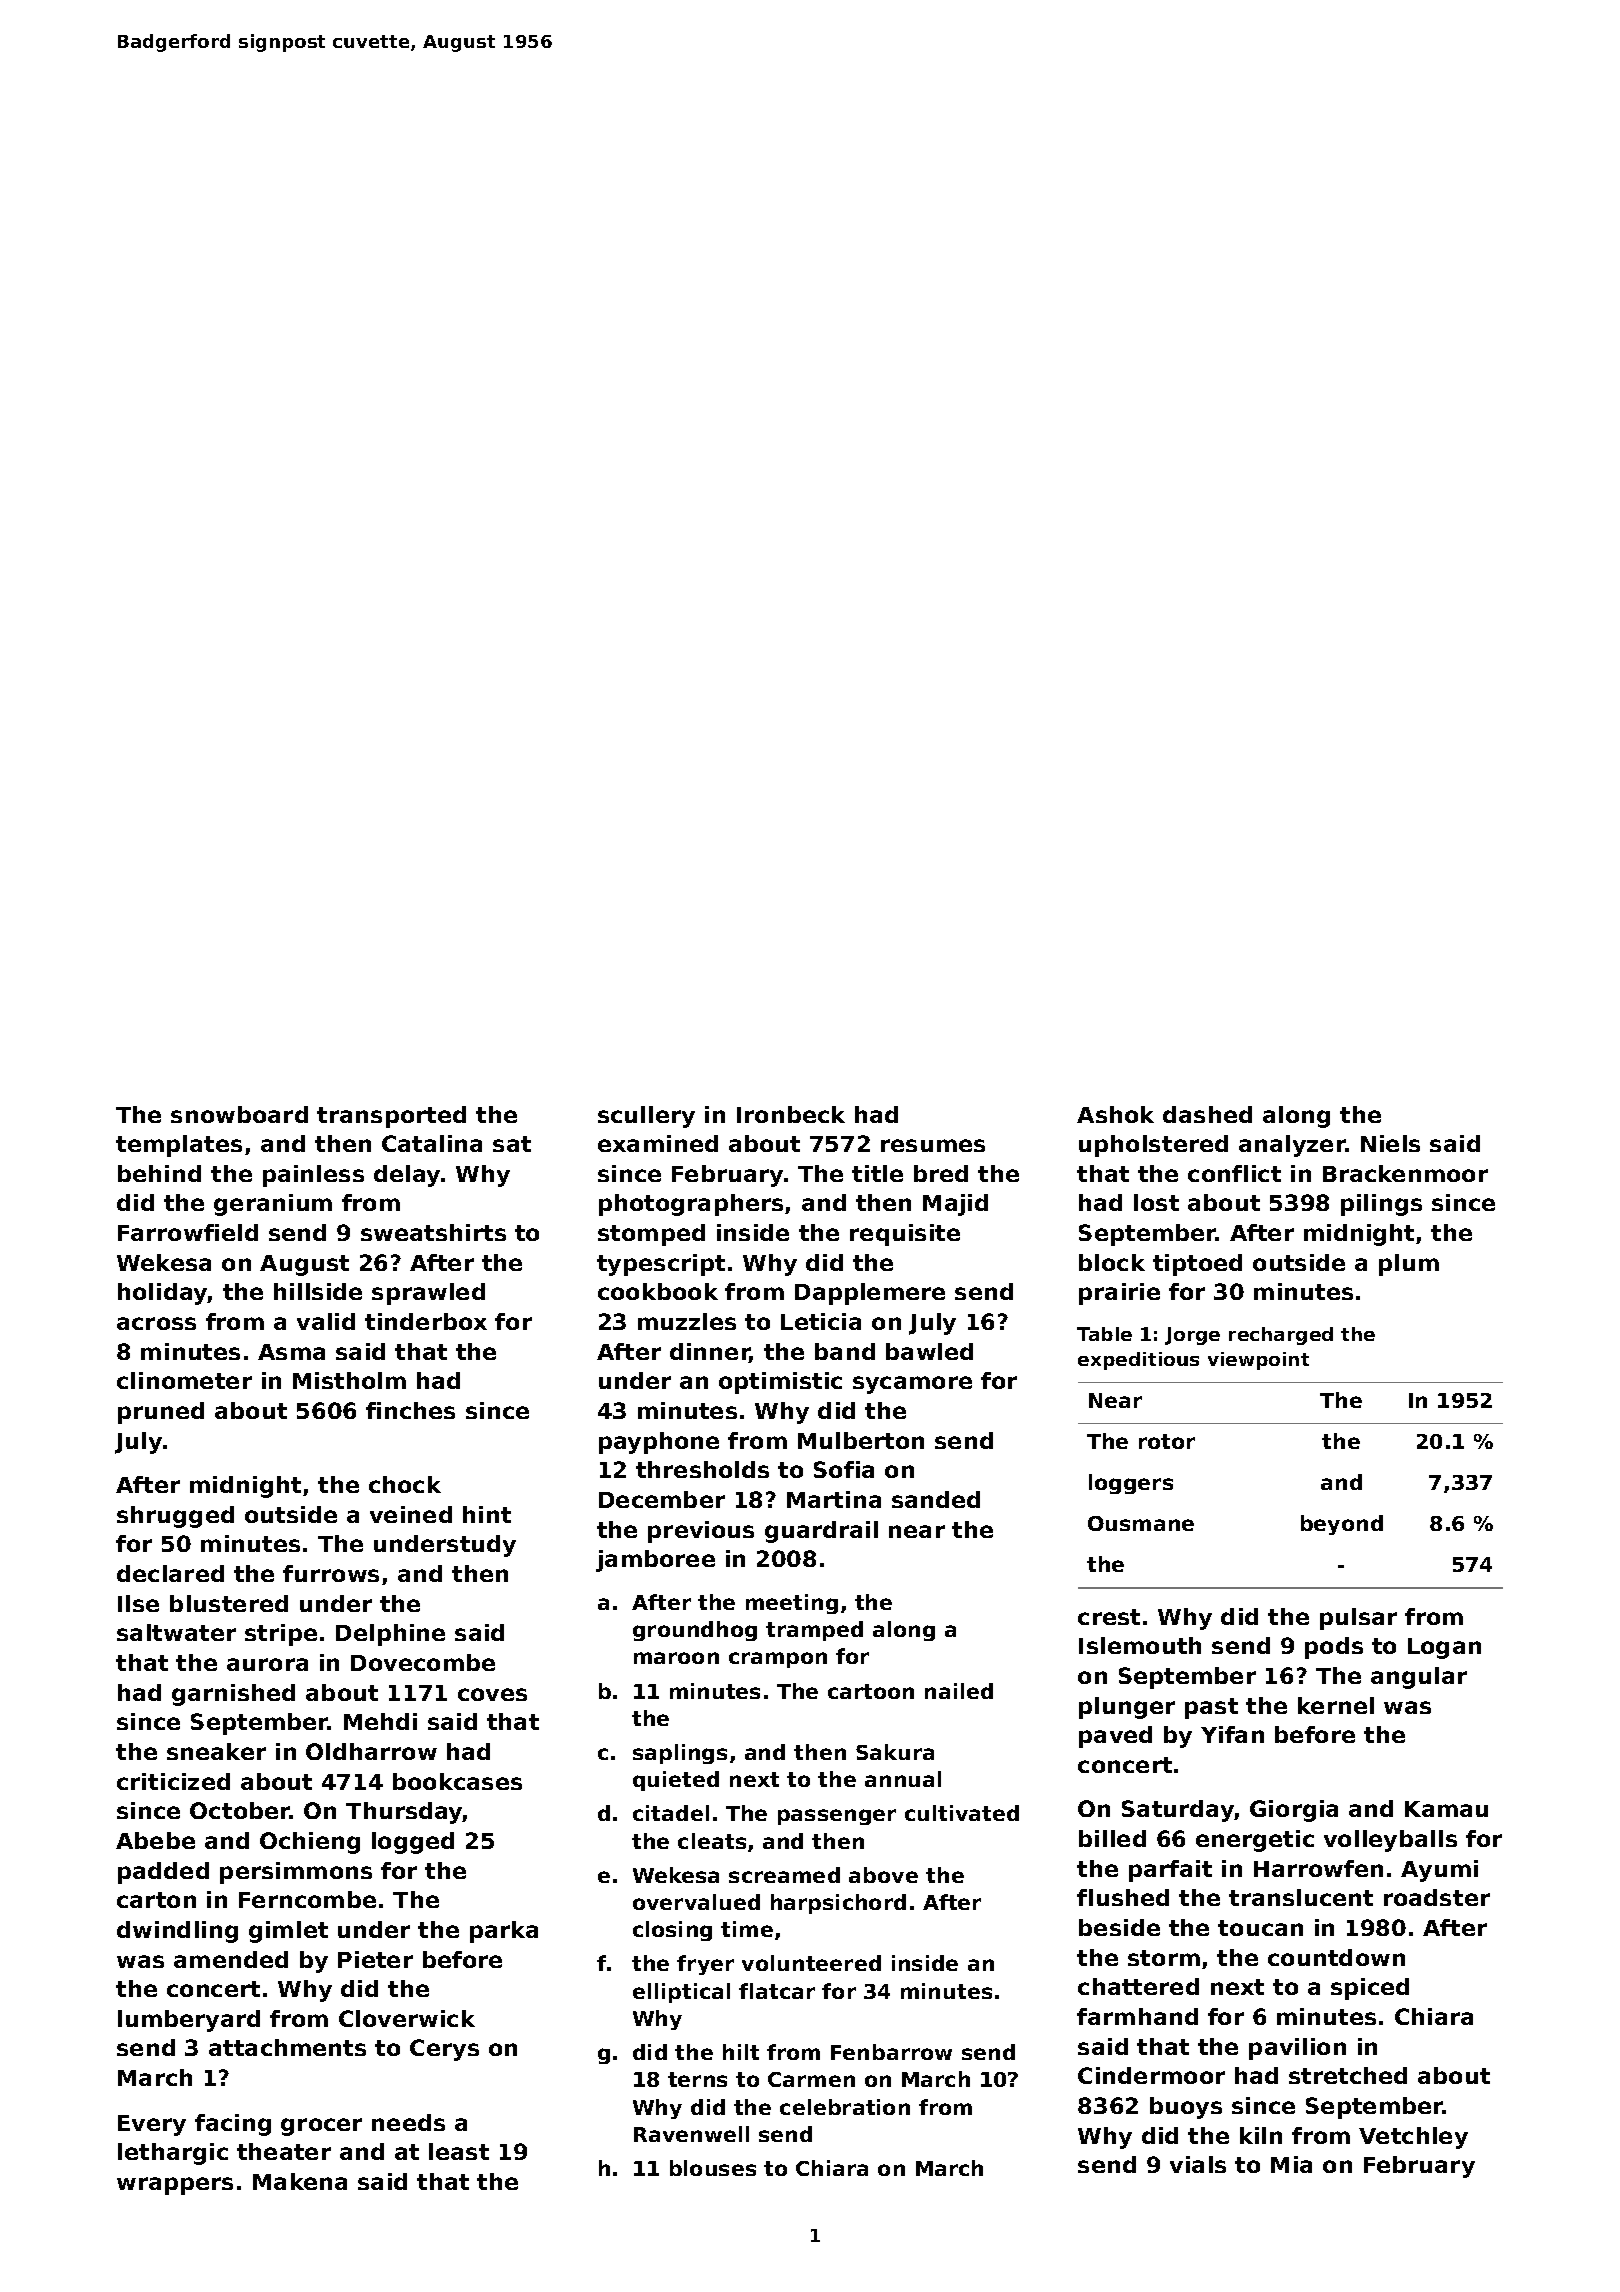  Describe the element at coordinates (791, 1114) in the page. I see `Ironbeck` at that location.
